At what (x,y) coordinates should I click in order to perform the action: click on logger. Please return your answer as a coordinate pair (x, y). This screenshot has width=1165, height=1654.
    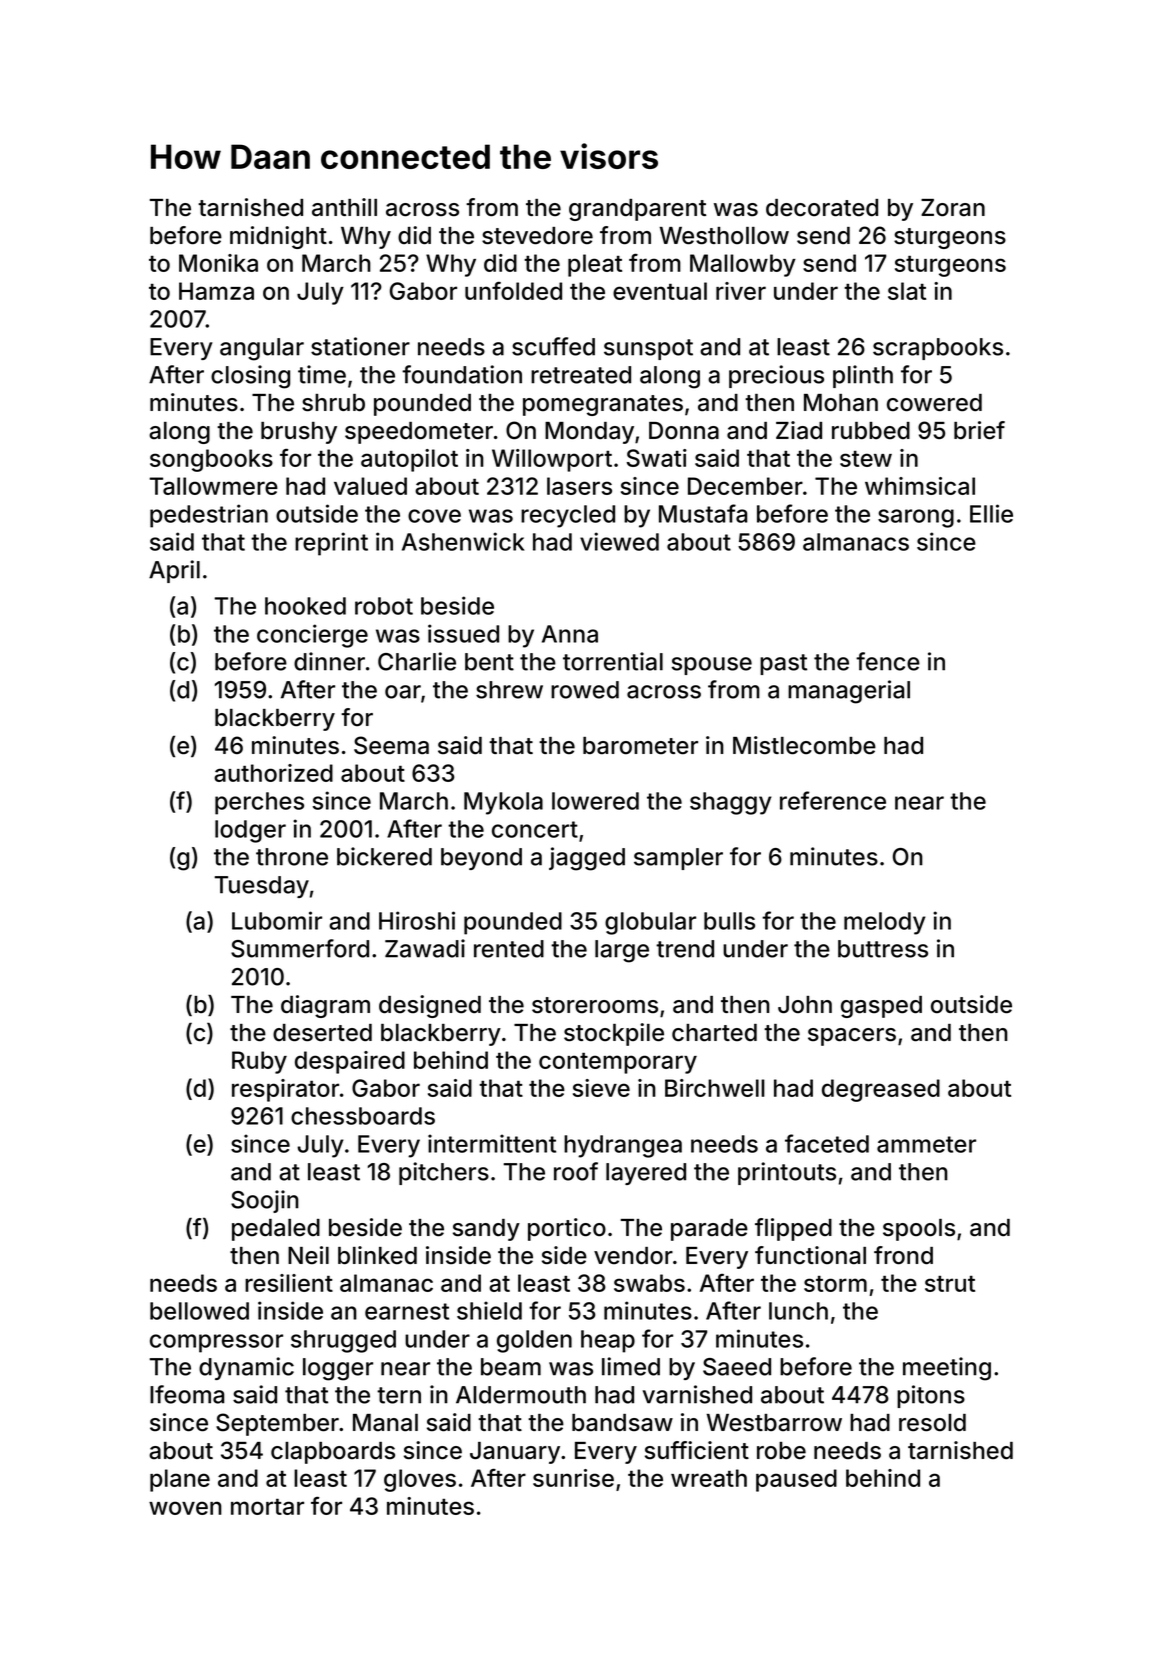
    Looking at the image, I should click on (338, 1369).
